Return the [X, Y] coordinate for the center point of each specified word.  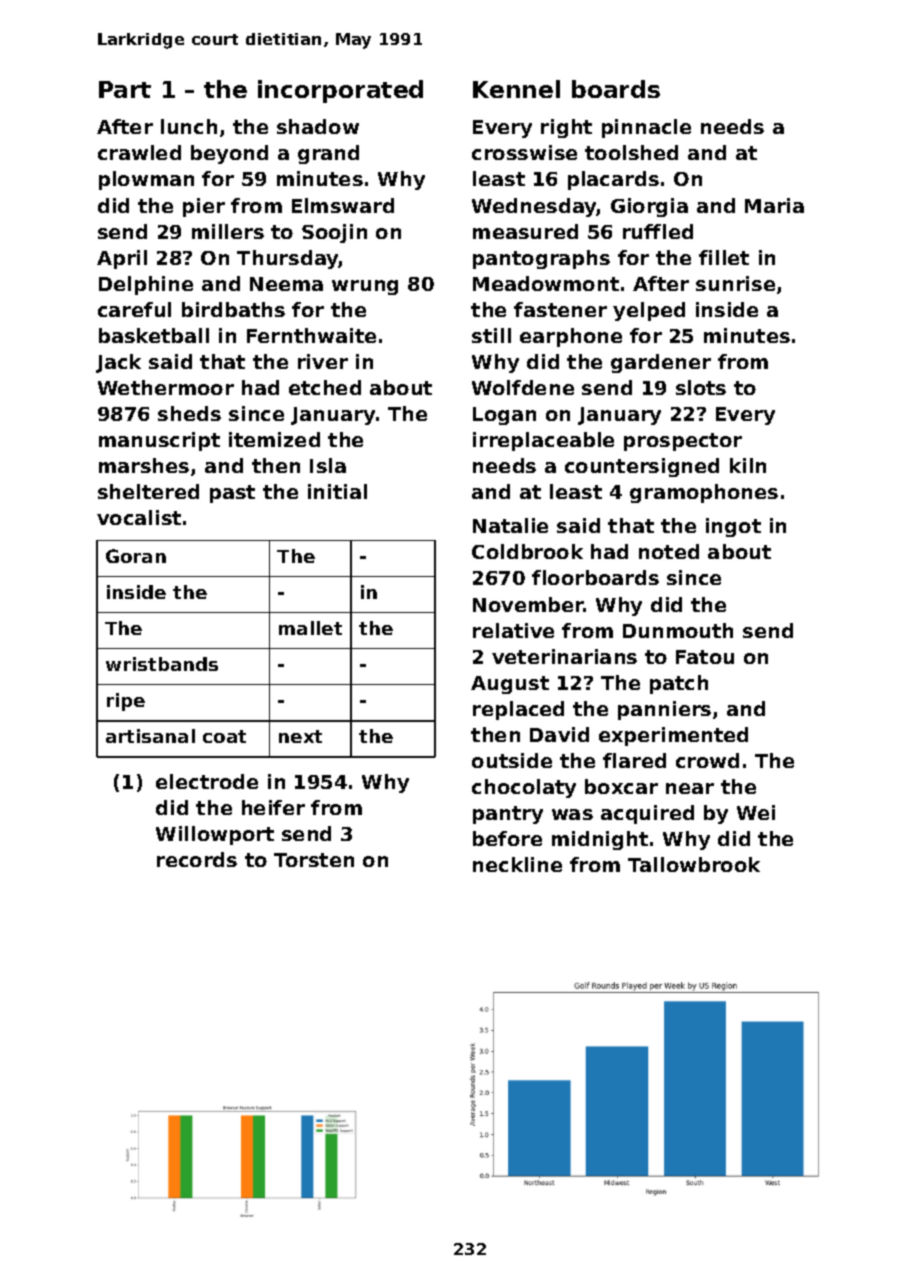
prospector [683, 442]
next [300, 736]
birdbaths [233, 309]
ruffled [658, 231]
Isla [328, 465]
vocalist [139, 517]
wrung [365, 287]
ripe [126, 702]
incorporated [340, 91]
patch [679, 684]
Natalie [510, 525]
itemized [274, 439]
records [197, 859]
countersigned [642, 467]
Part [125, 89]
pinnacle [646, 128]
